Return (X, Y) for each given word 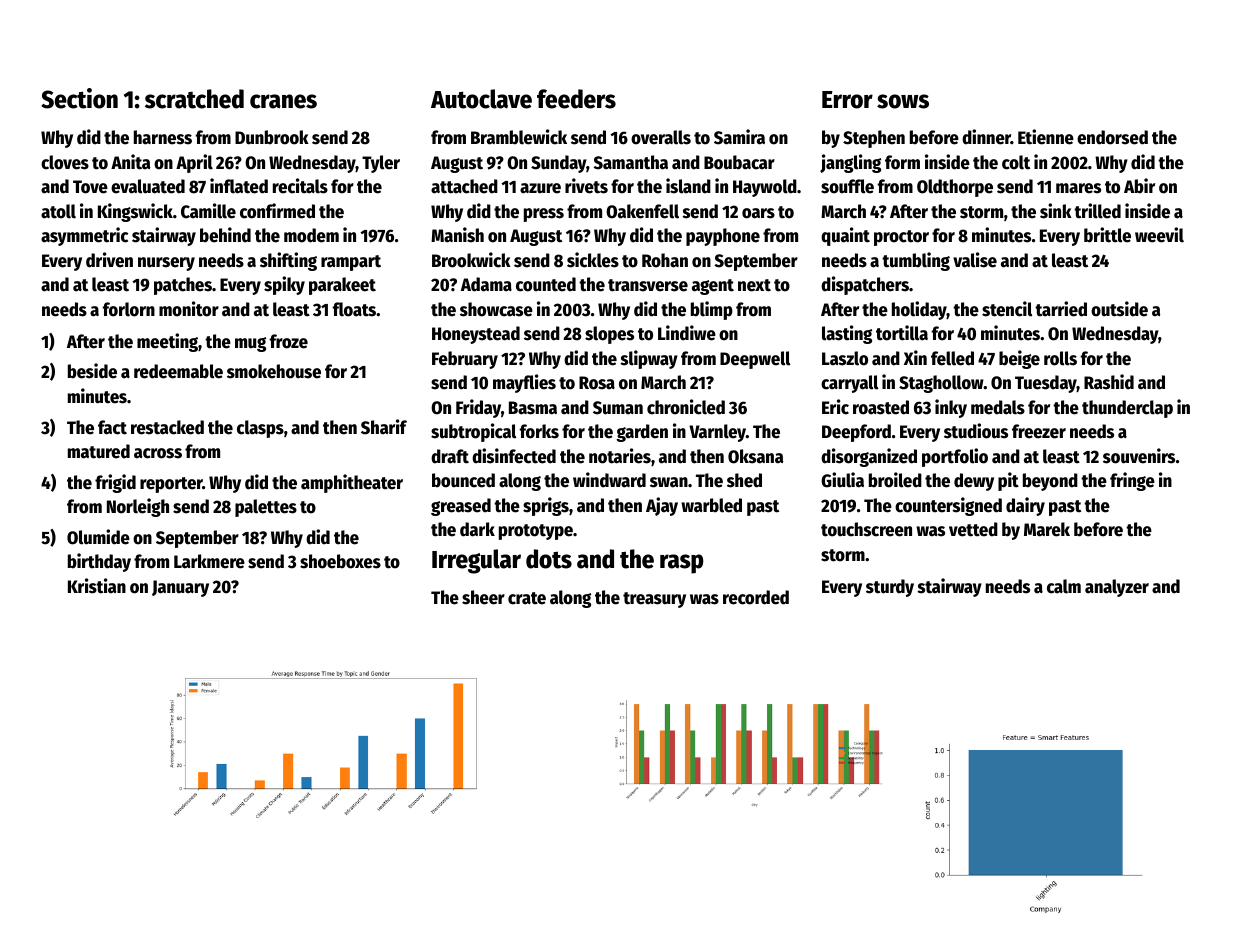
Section (79, 98)
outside (1119, 309)
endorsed (1112, 137)
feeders (576, 99)
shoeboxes (340, 561)
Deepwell (755, 360)
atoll (58, 211)
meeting (167, 342)
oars (758, 213)
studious (976, 431)
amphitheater (352, 483)
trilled (1097, 211)
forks (539, 431)
